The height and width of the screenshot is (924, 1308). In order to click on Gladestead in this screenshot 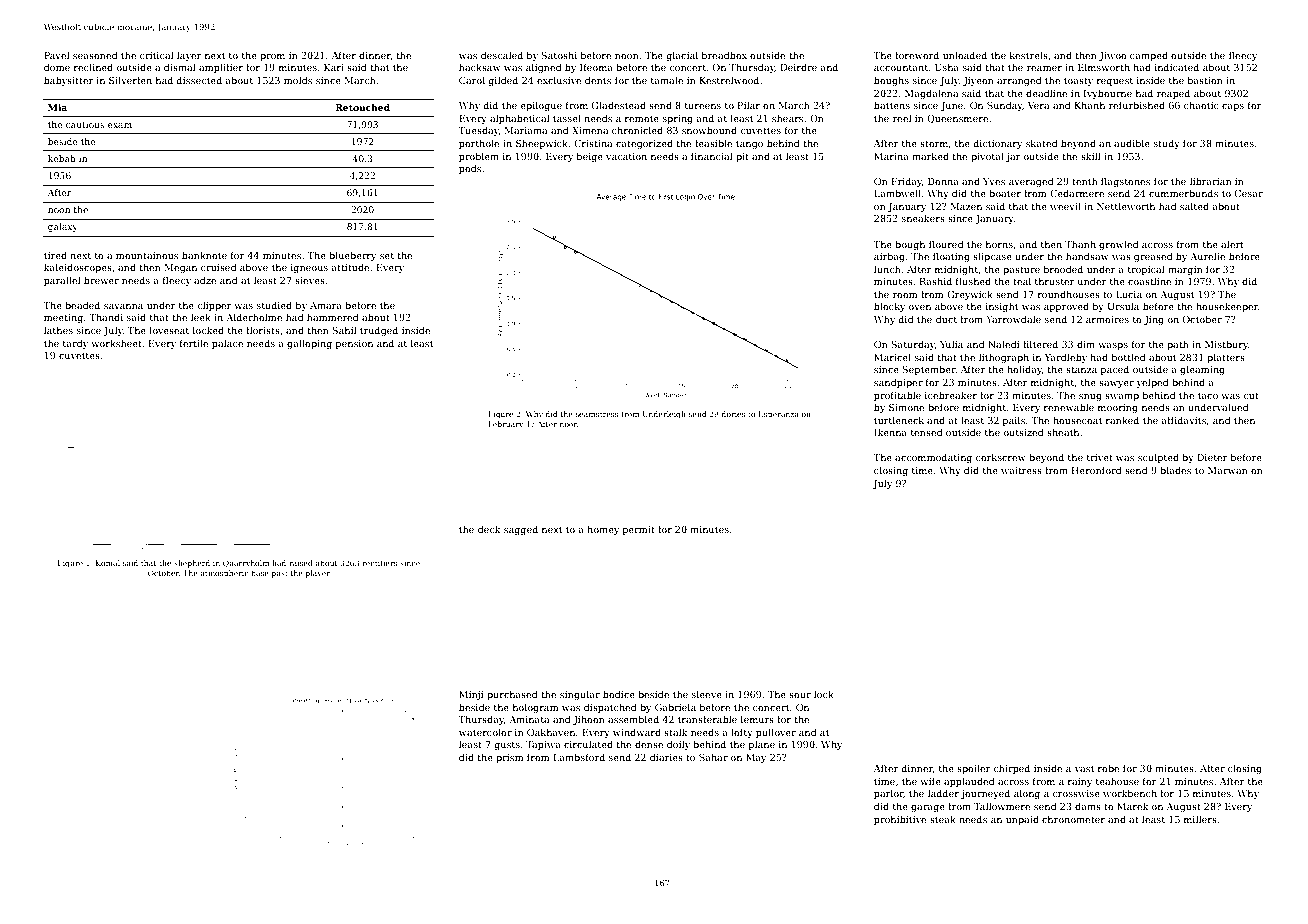, I will do `click(619, 105)`.
